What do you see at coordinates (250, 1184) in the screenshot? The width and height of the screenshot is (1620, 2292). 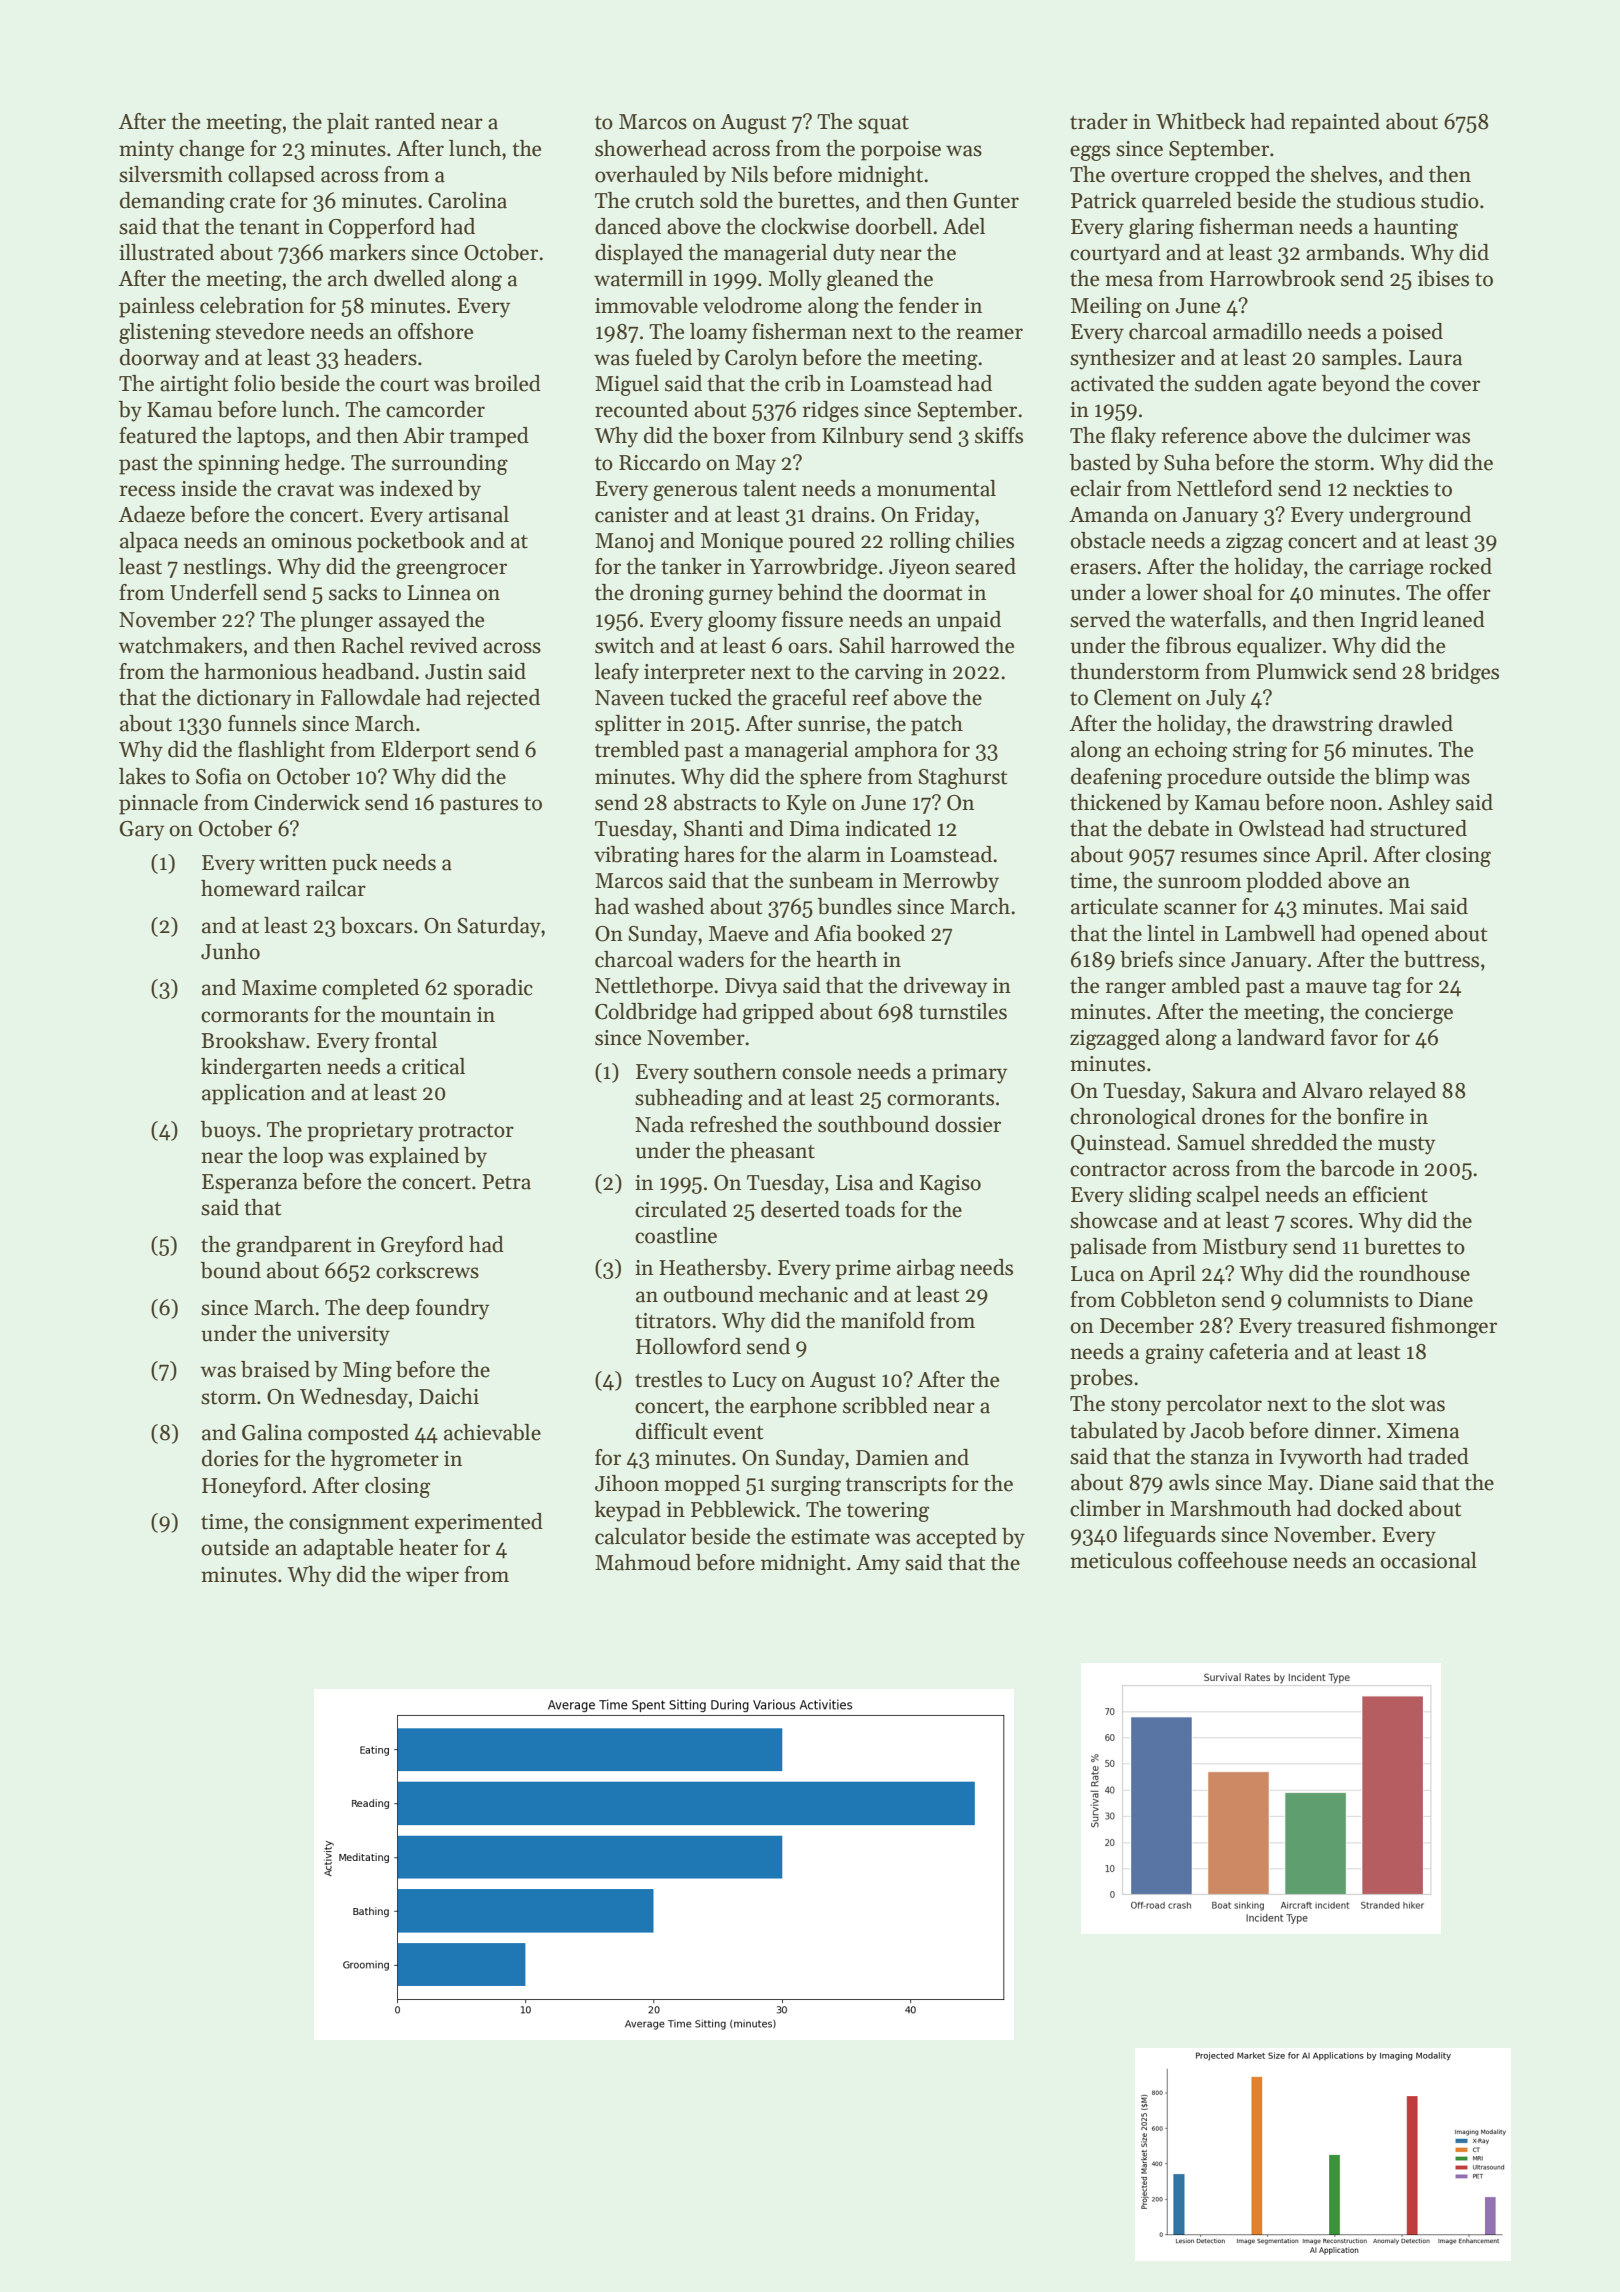 I see `Esperanza` at bounding box center [250, 1184].
